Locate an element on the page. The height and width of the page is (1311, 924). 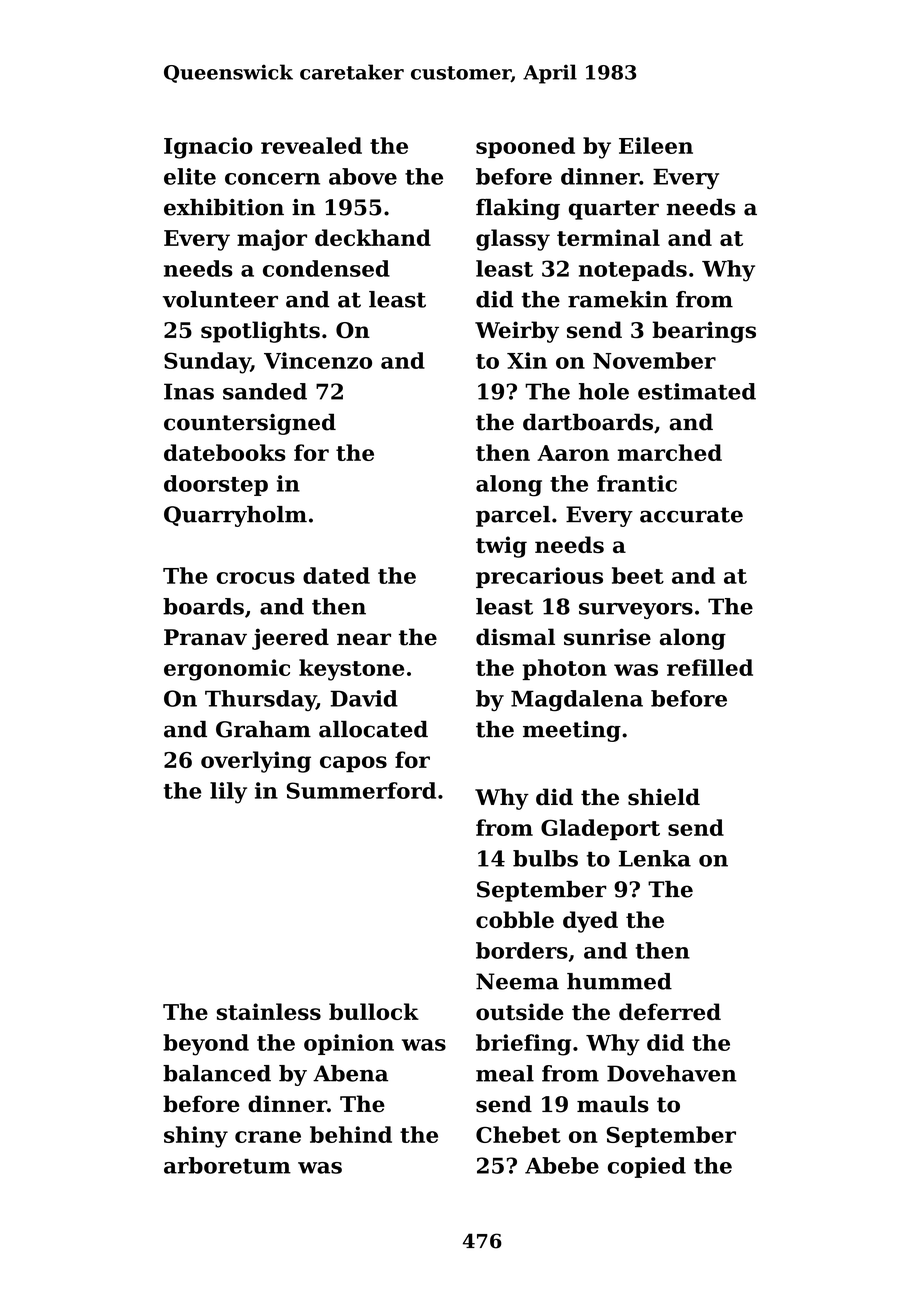
spooned is located at coordinates (525, 147).
